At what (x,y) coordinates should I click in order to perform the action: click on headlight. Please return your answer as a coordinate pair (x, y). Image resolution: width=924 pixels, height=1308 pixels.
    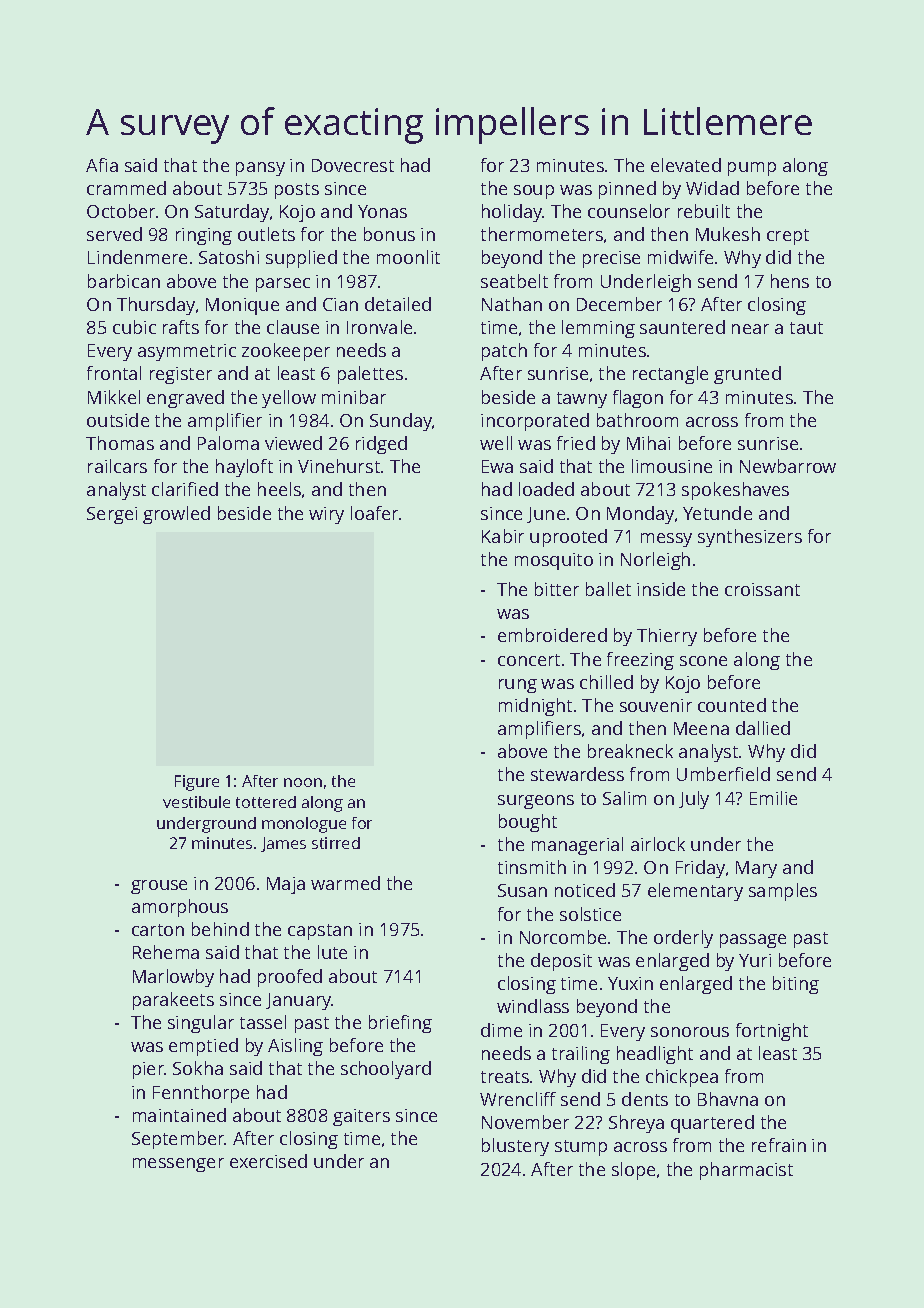
    Looking at the image, I should click on (655, 1055).
